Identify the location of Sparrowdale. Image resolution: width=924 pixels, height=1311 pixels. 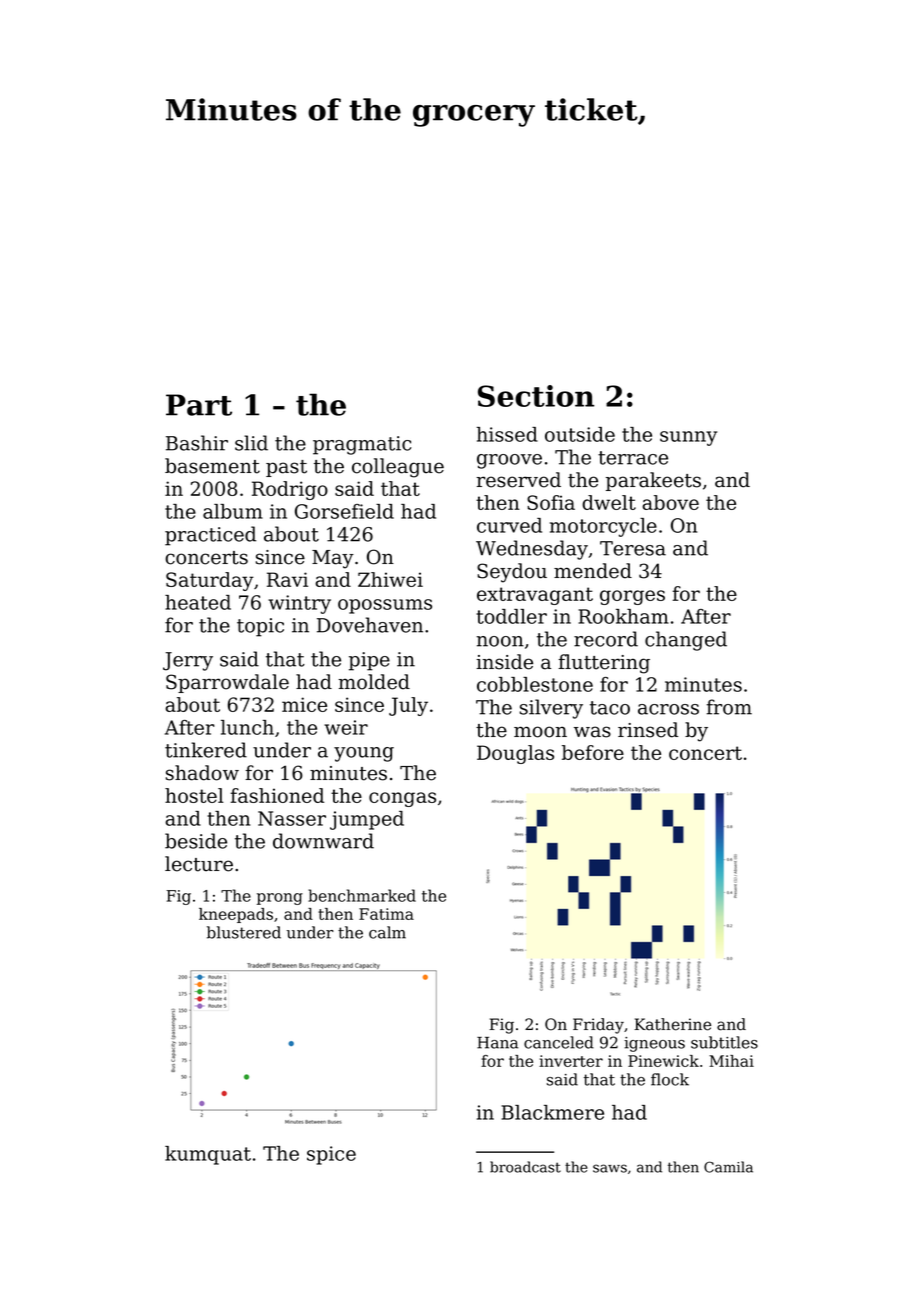
(227, 683).
